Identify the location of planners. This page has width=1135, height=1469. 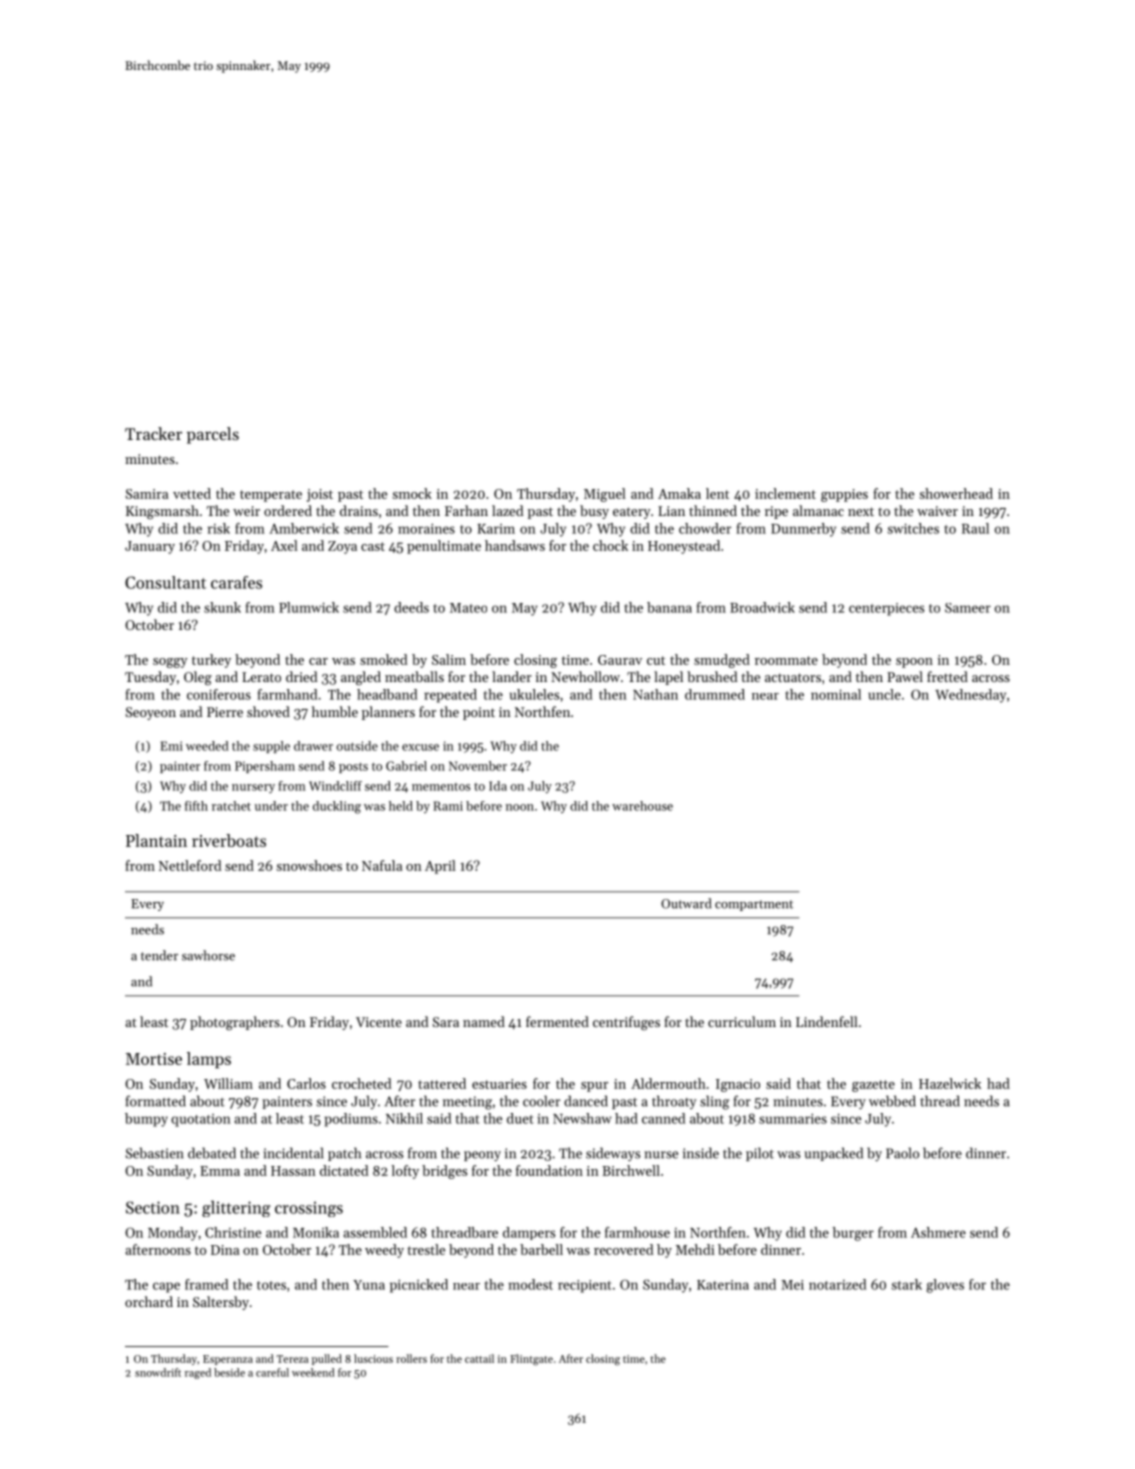
(388, 713).
